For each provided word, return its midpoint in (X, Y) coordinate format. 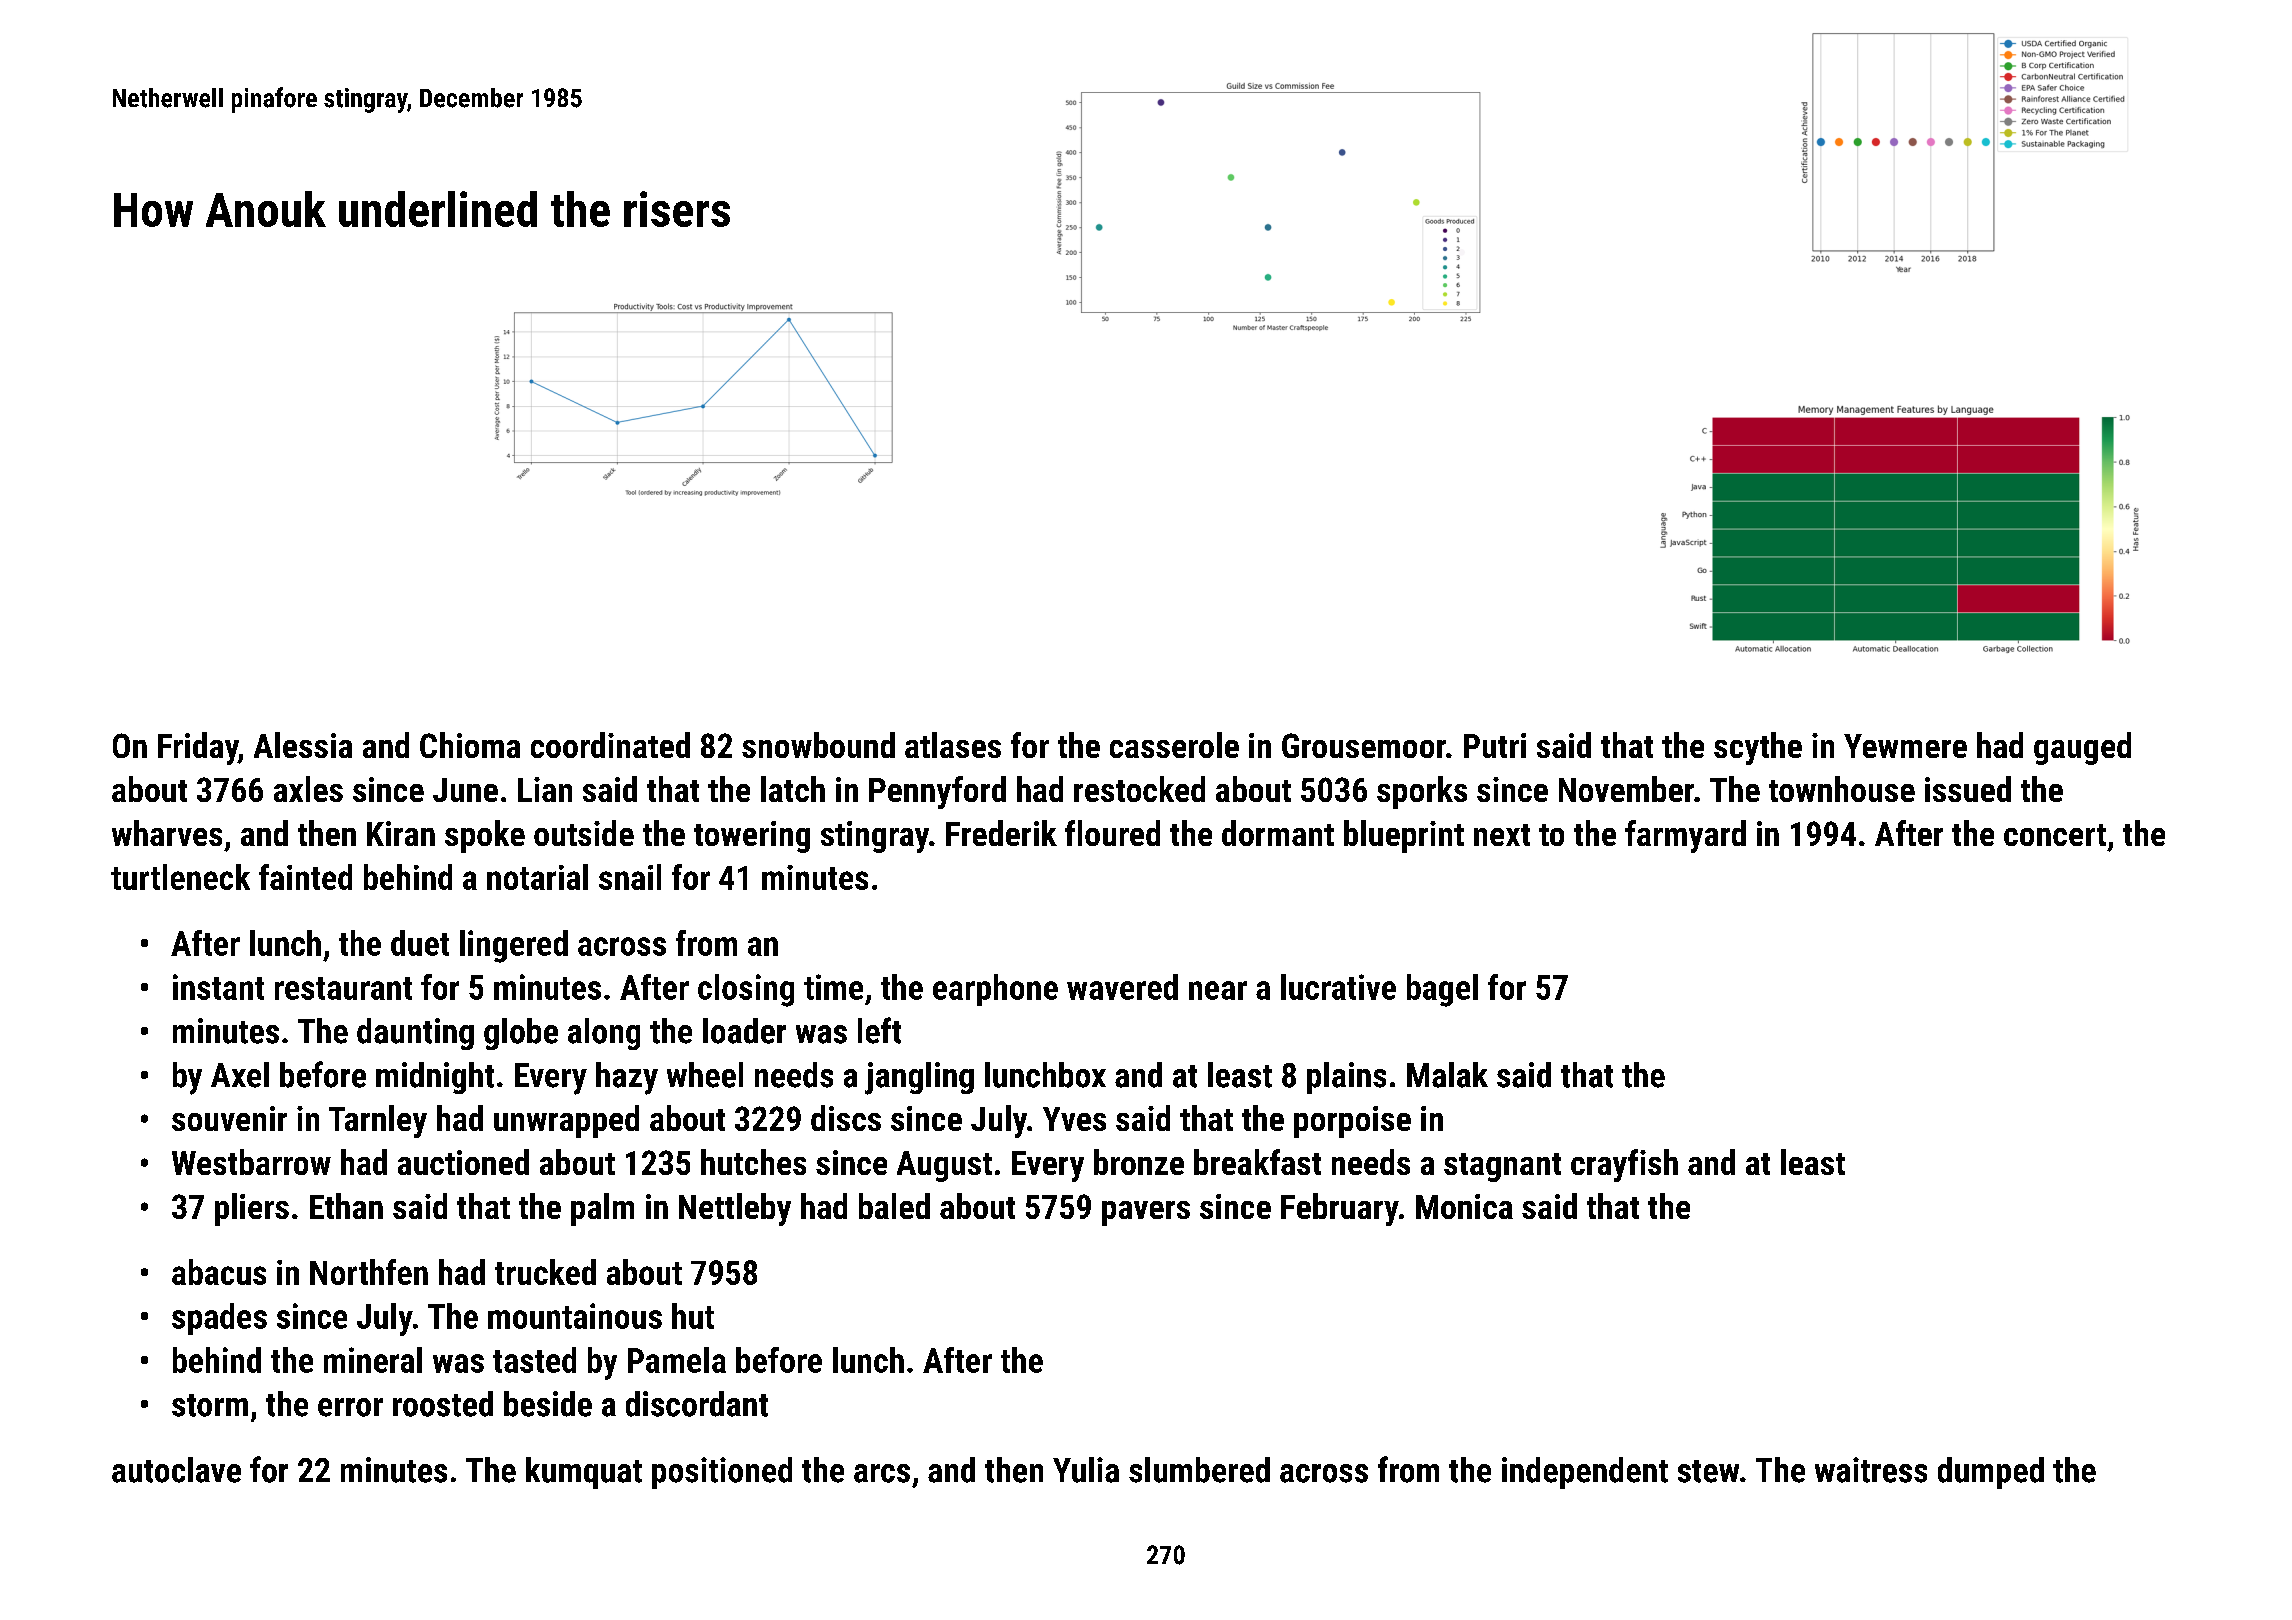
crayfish (1624, 1165)
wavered (1122, 987)
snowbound (818, 745)
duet (420, 943)
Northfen (369, 1272)
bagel (1442, 990)
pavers (1146, 1213)
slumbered (1199, 1470)
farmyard (1685, 836)
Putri (1495, 745)
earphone (995, 990)
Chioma (470, 745)
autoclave (176, 1470)
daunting (415, 1034)
